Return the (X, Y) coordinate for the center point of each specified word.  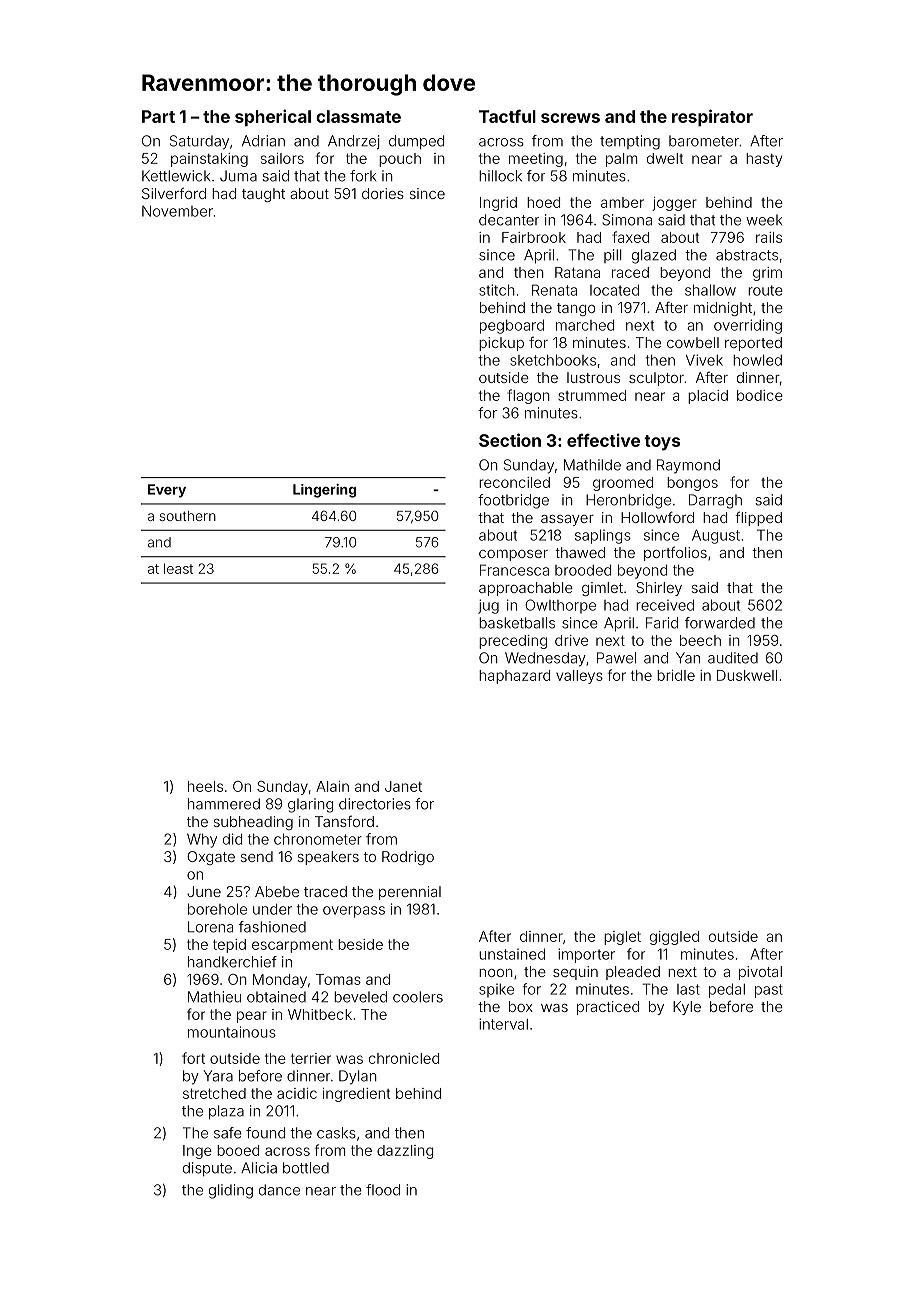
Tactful (507, 116)
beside (360, 944)
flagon (528, 396)
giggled (674, 938)
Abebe (277, 891)
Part (158, 116)
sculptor (656, 379)
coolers (418, 997)
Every (167, 491)
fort (193, 1058)
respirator (712, 117)
